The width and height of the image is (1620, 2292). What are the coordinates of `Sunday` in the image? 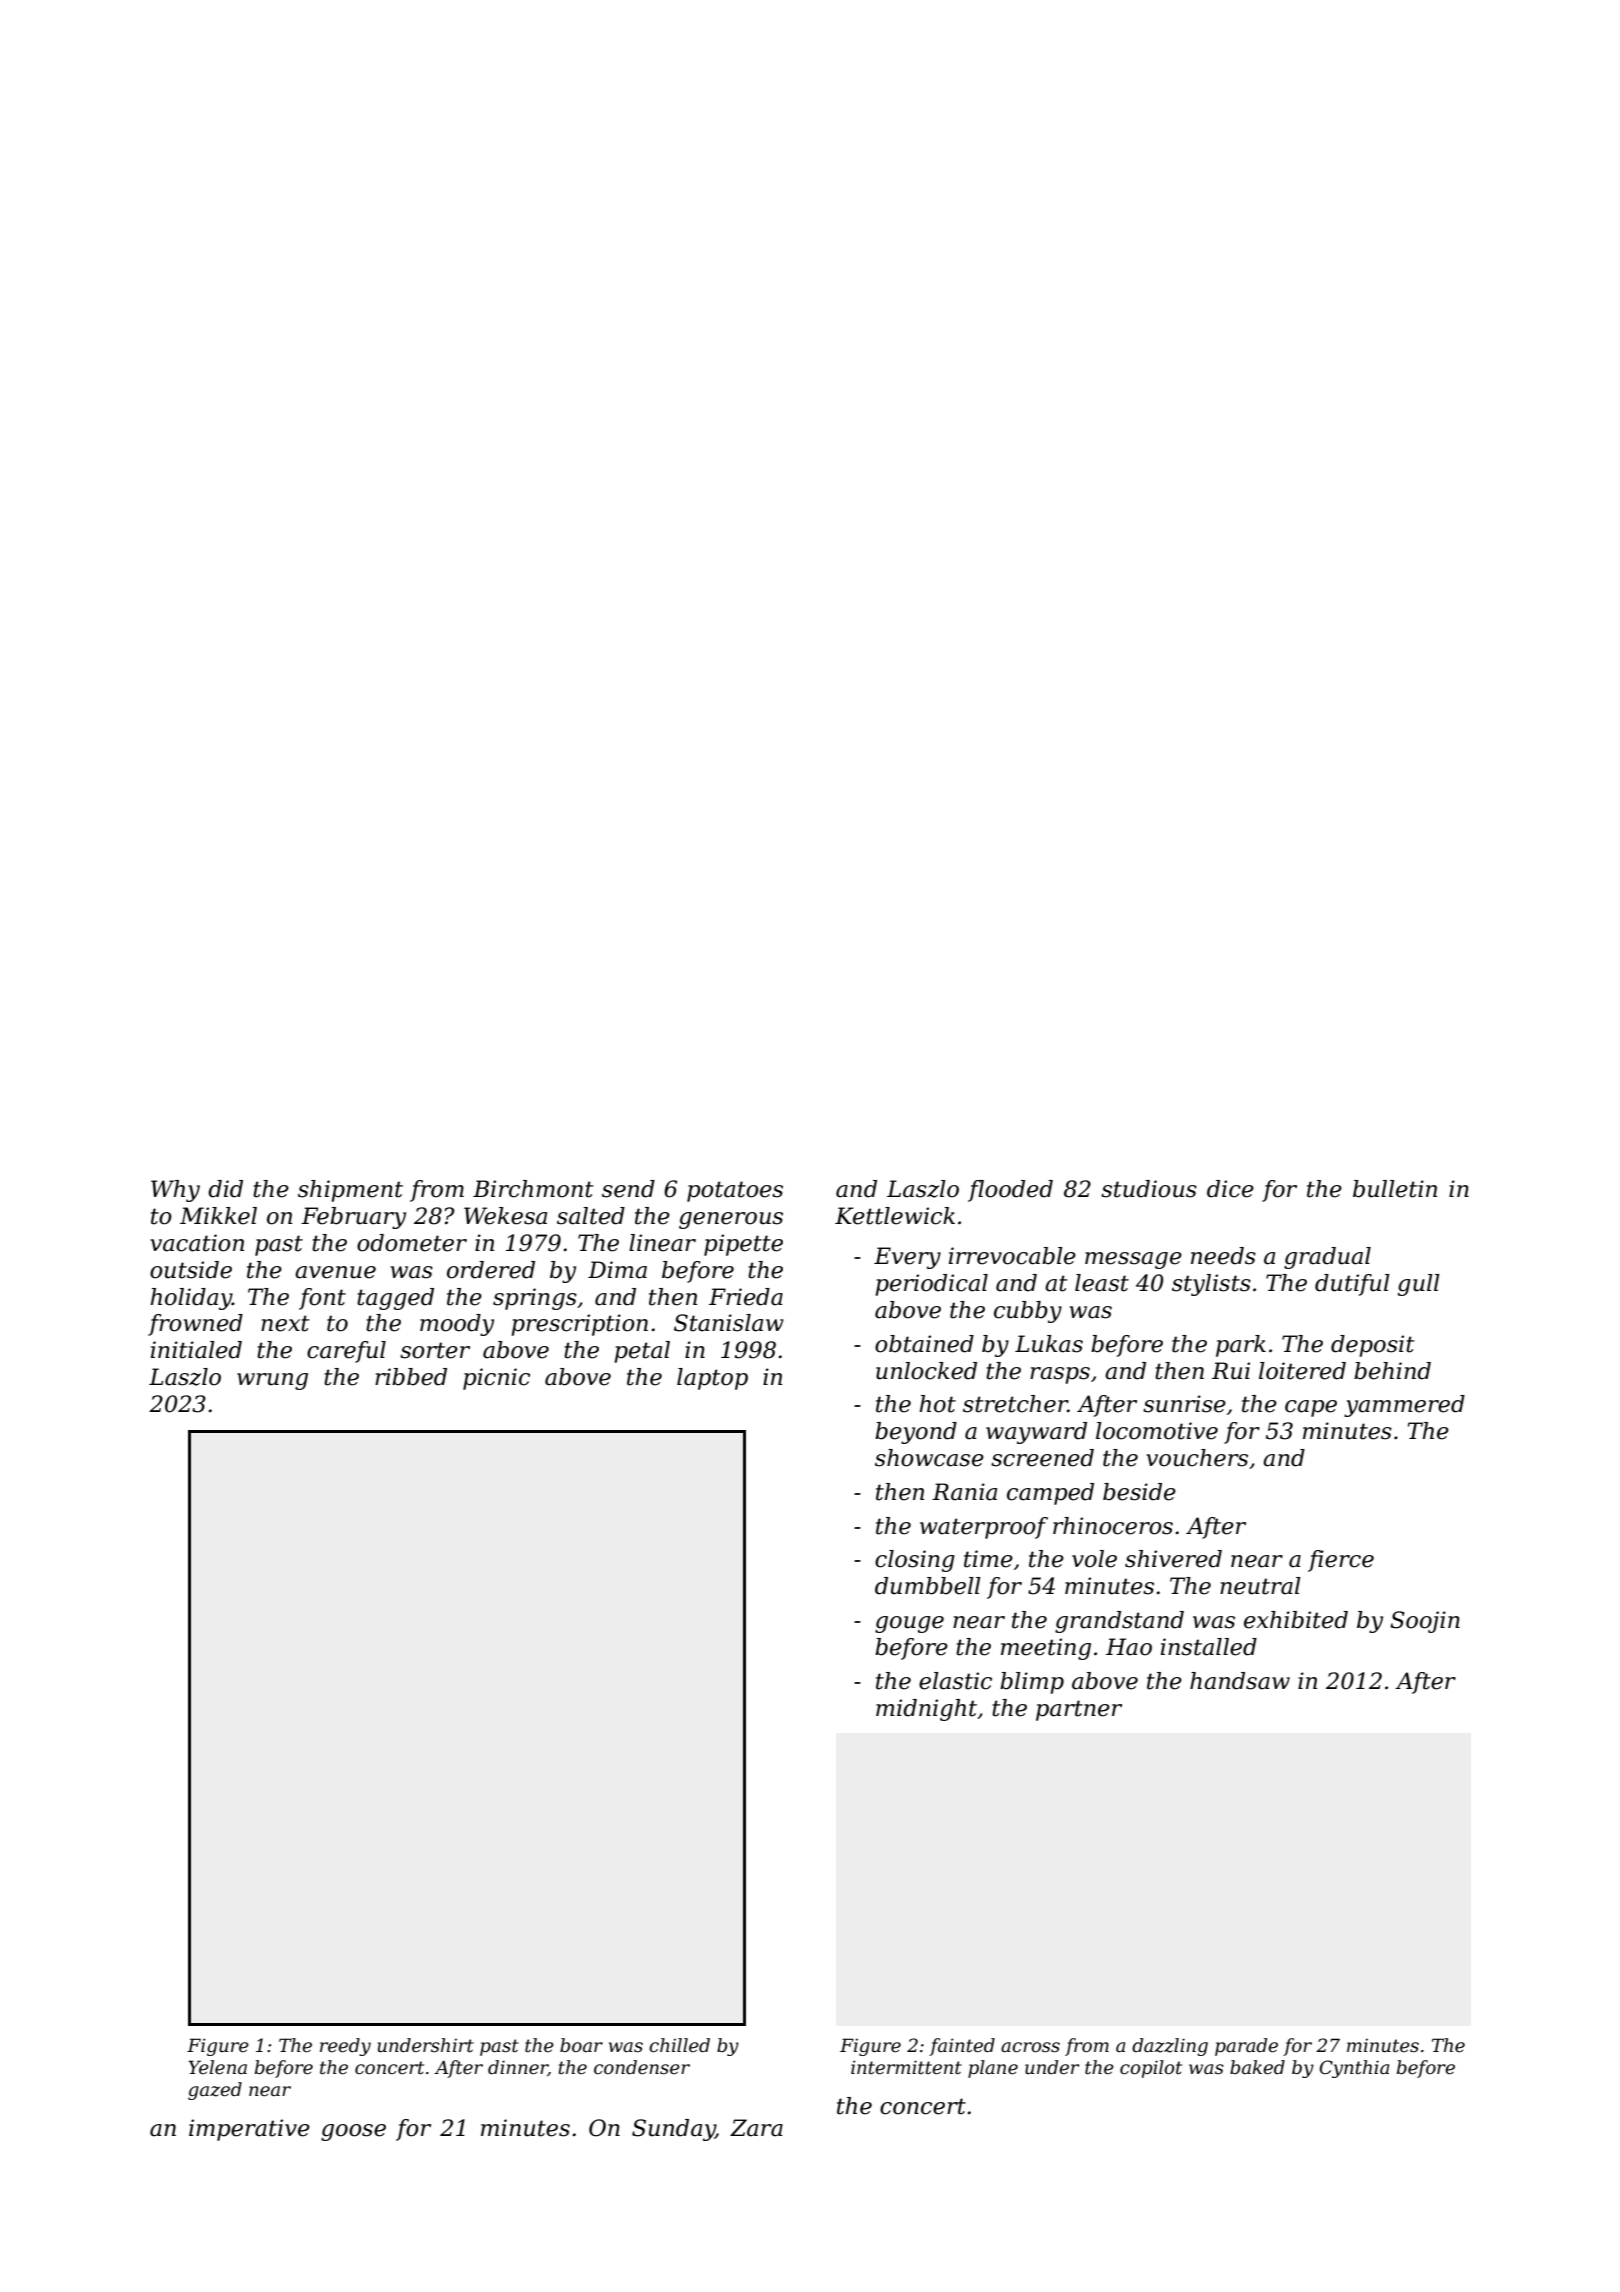 It's located at (673, 2130).
